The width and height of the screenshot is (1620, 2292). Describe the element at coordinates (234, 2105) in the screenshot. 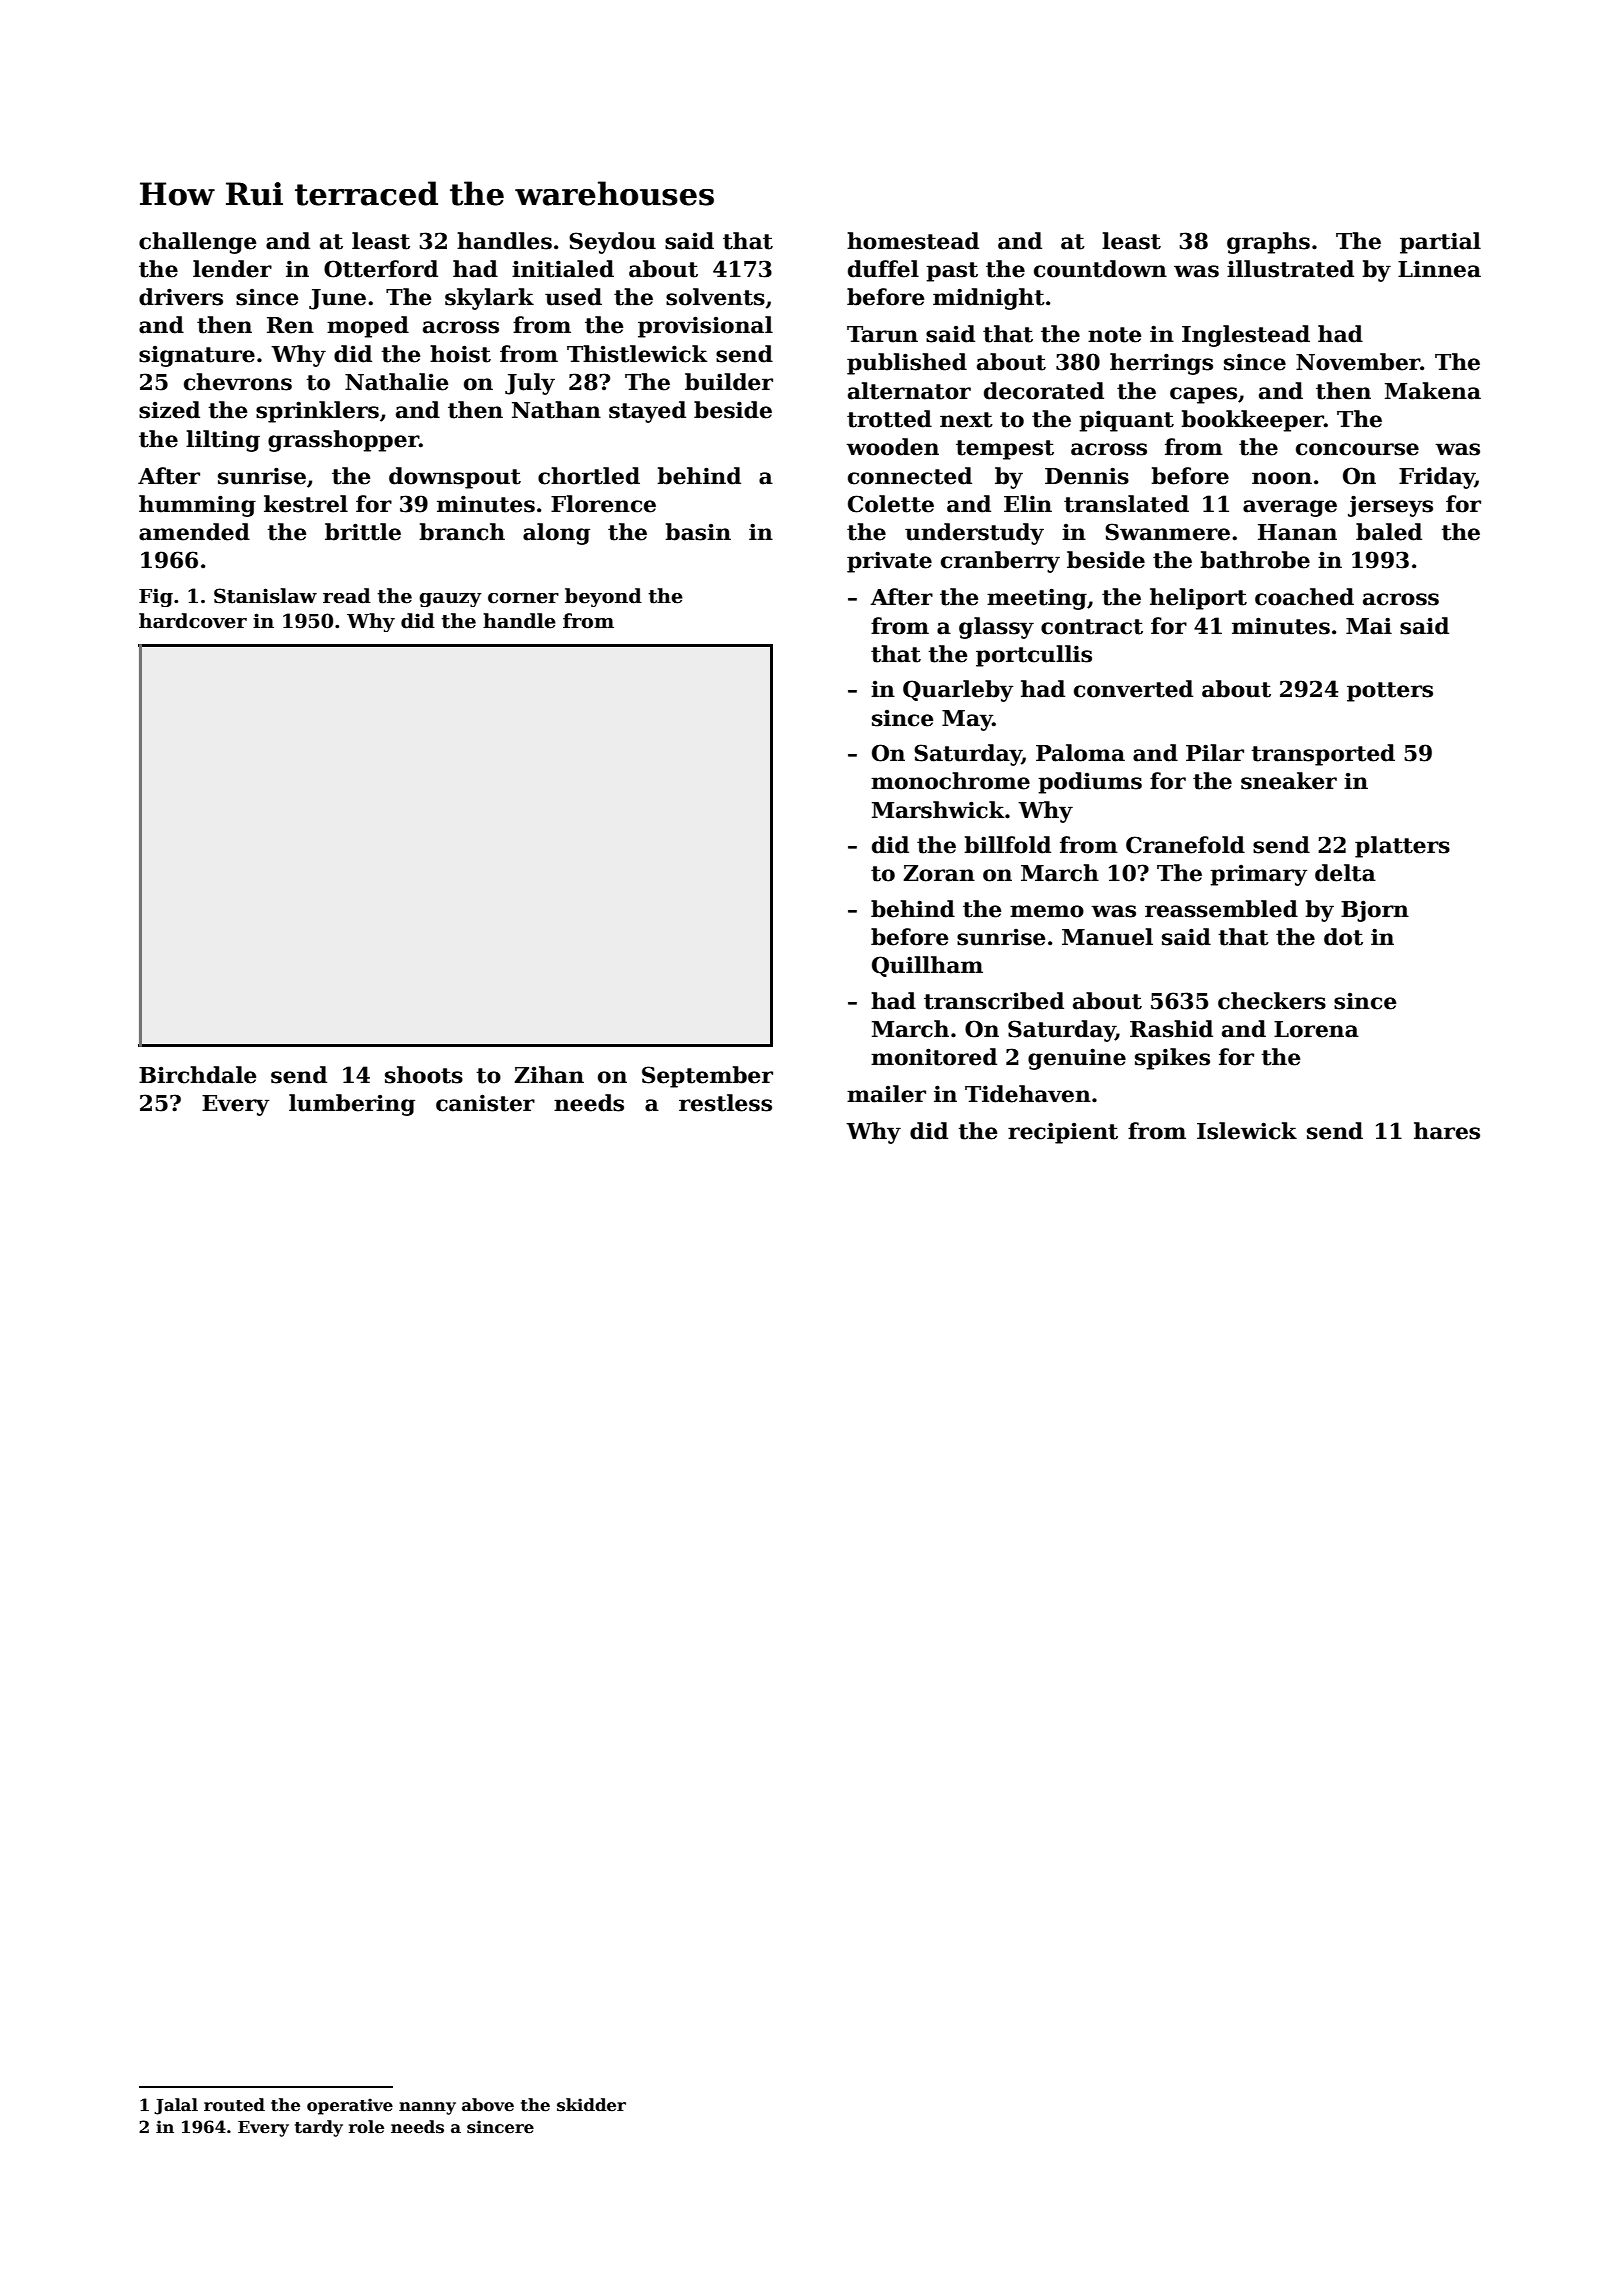

I see `routed` at that location.
